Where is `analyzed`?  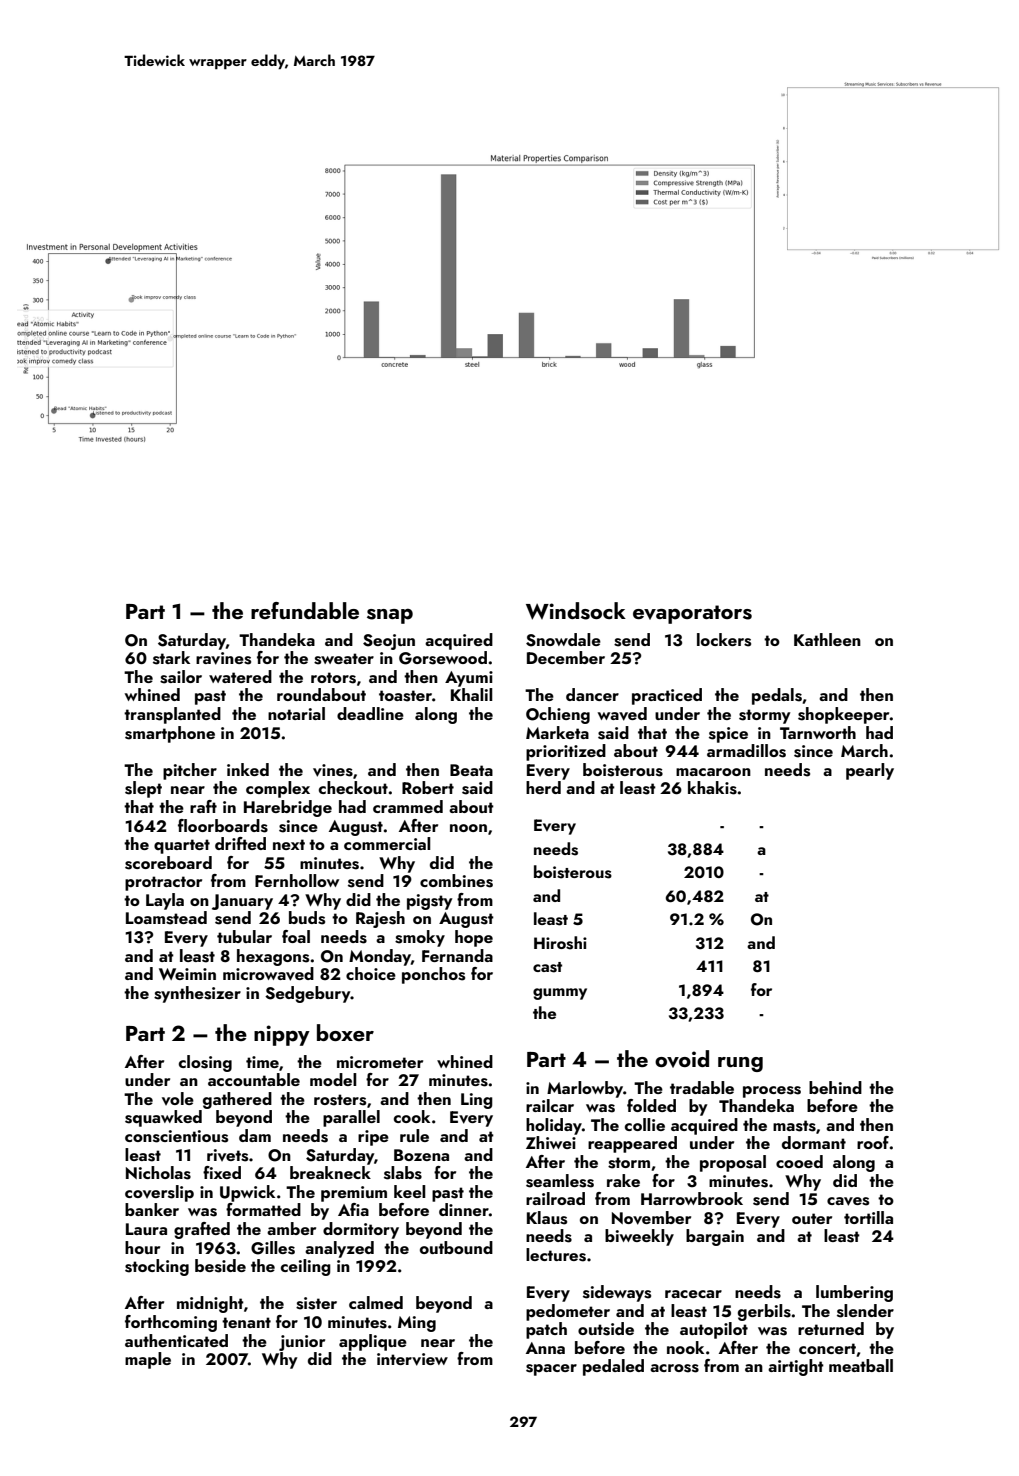 analyzed is located at coordinates (339, 1249).
